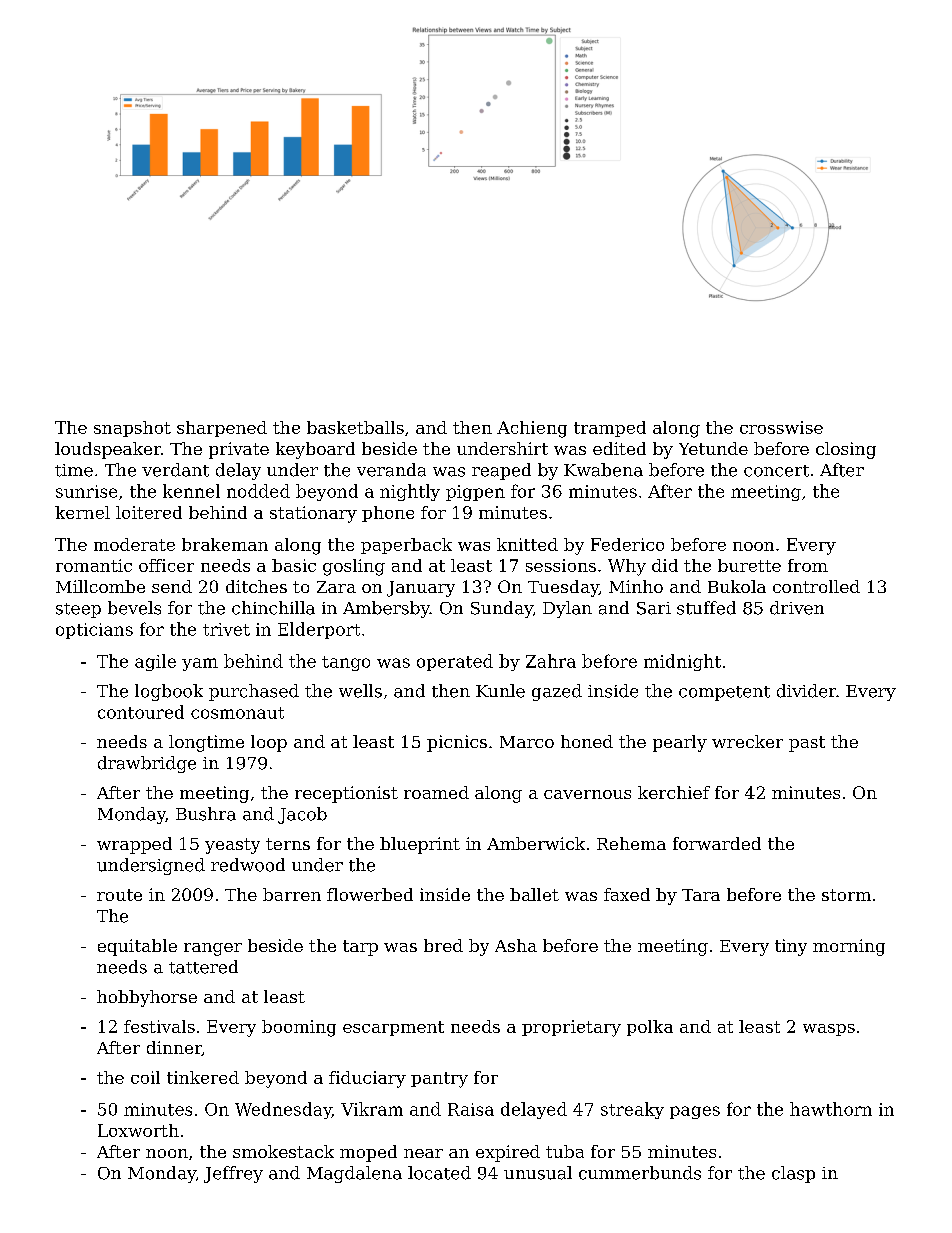  I want to click on past, so click(807, 744).
